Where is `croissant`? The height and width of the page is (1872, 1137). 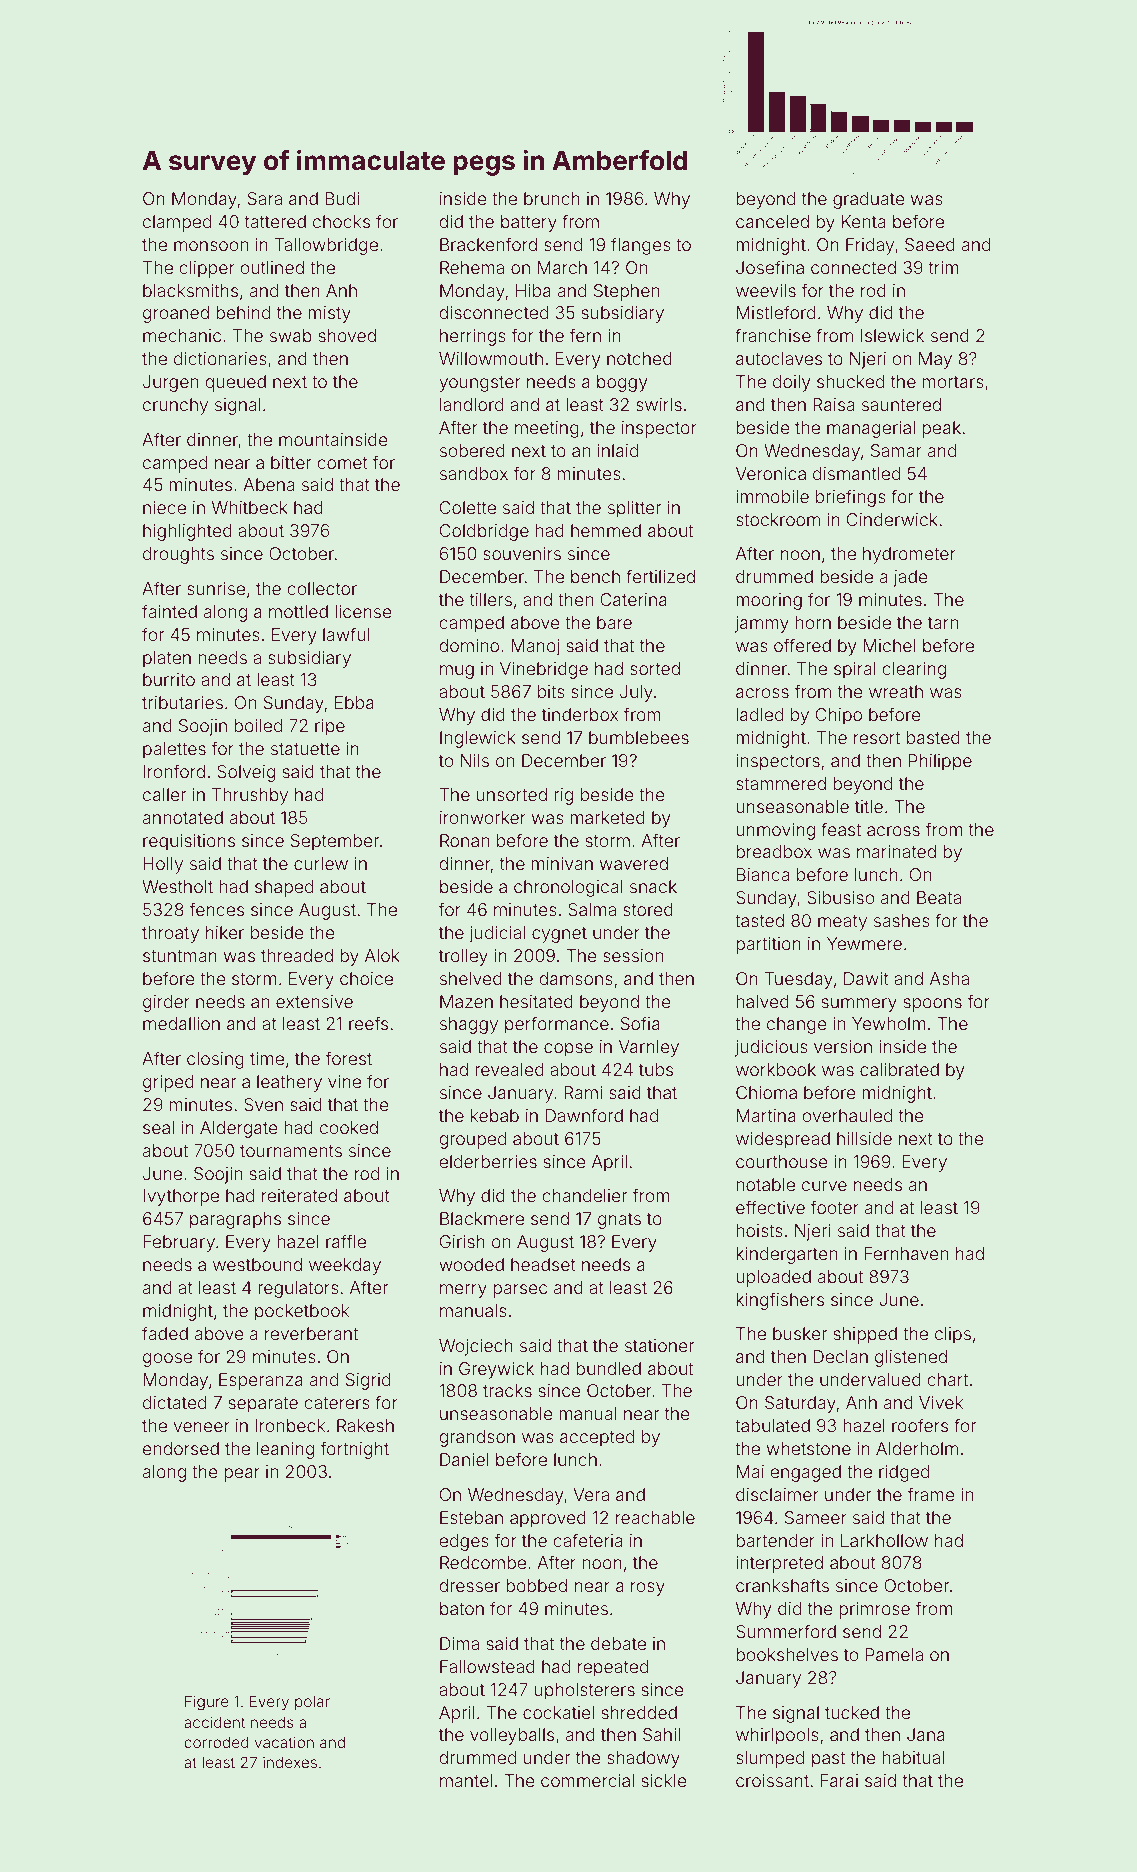 croissant is located at coordinates (772, 1780).
